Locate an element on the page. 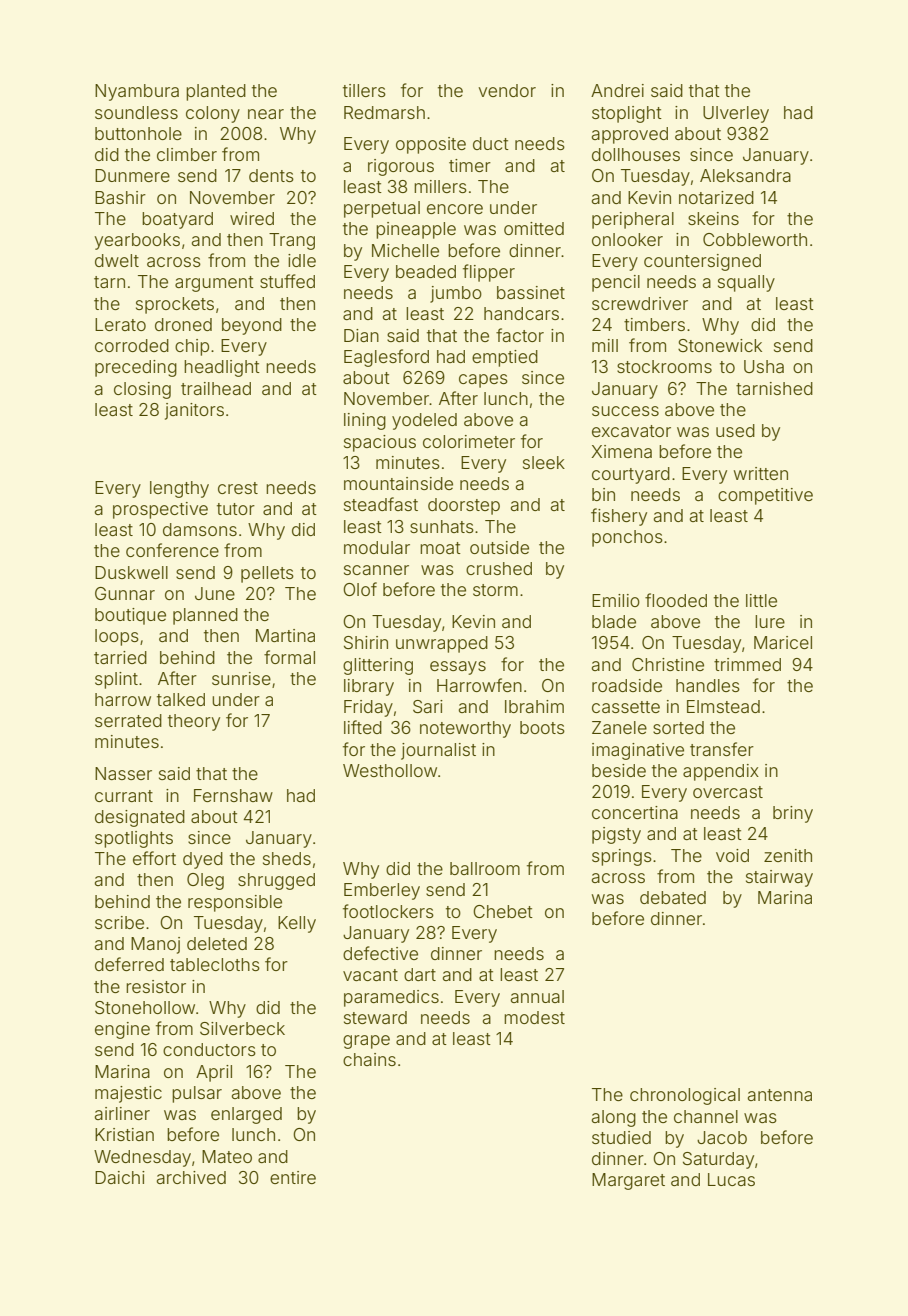 This document has width=908, height=1316. airliner is located at coordinates (122, 1113).
